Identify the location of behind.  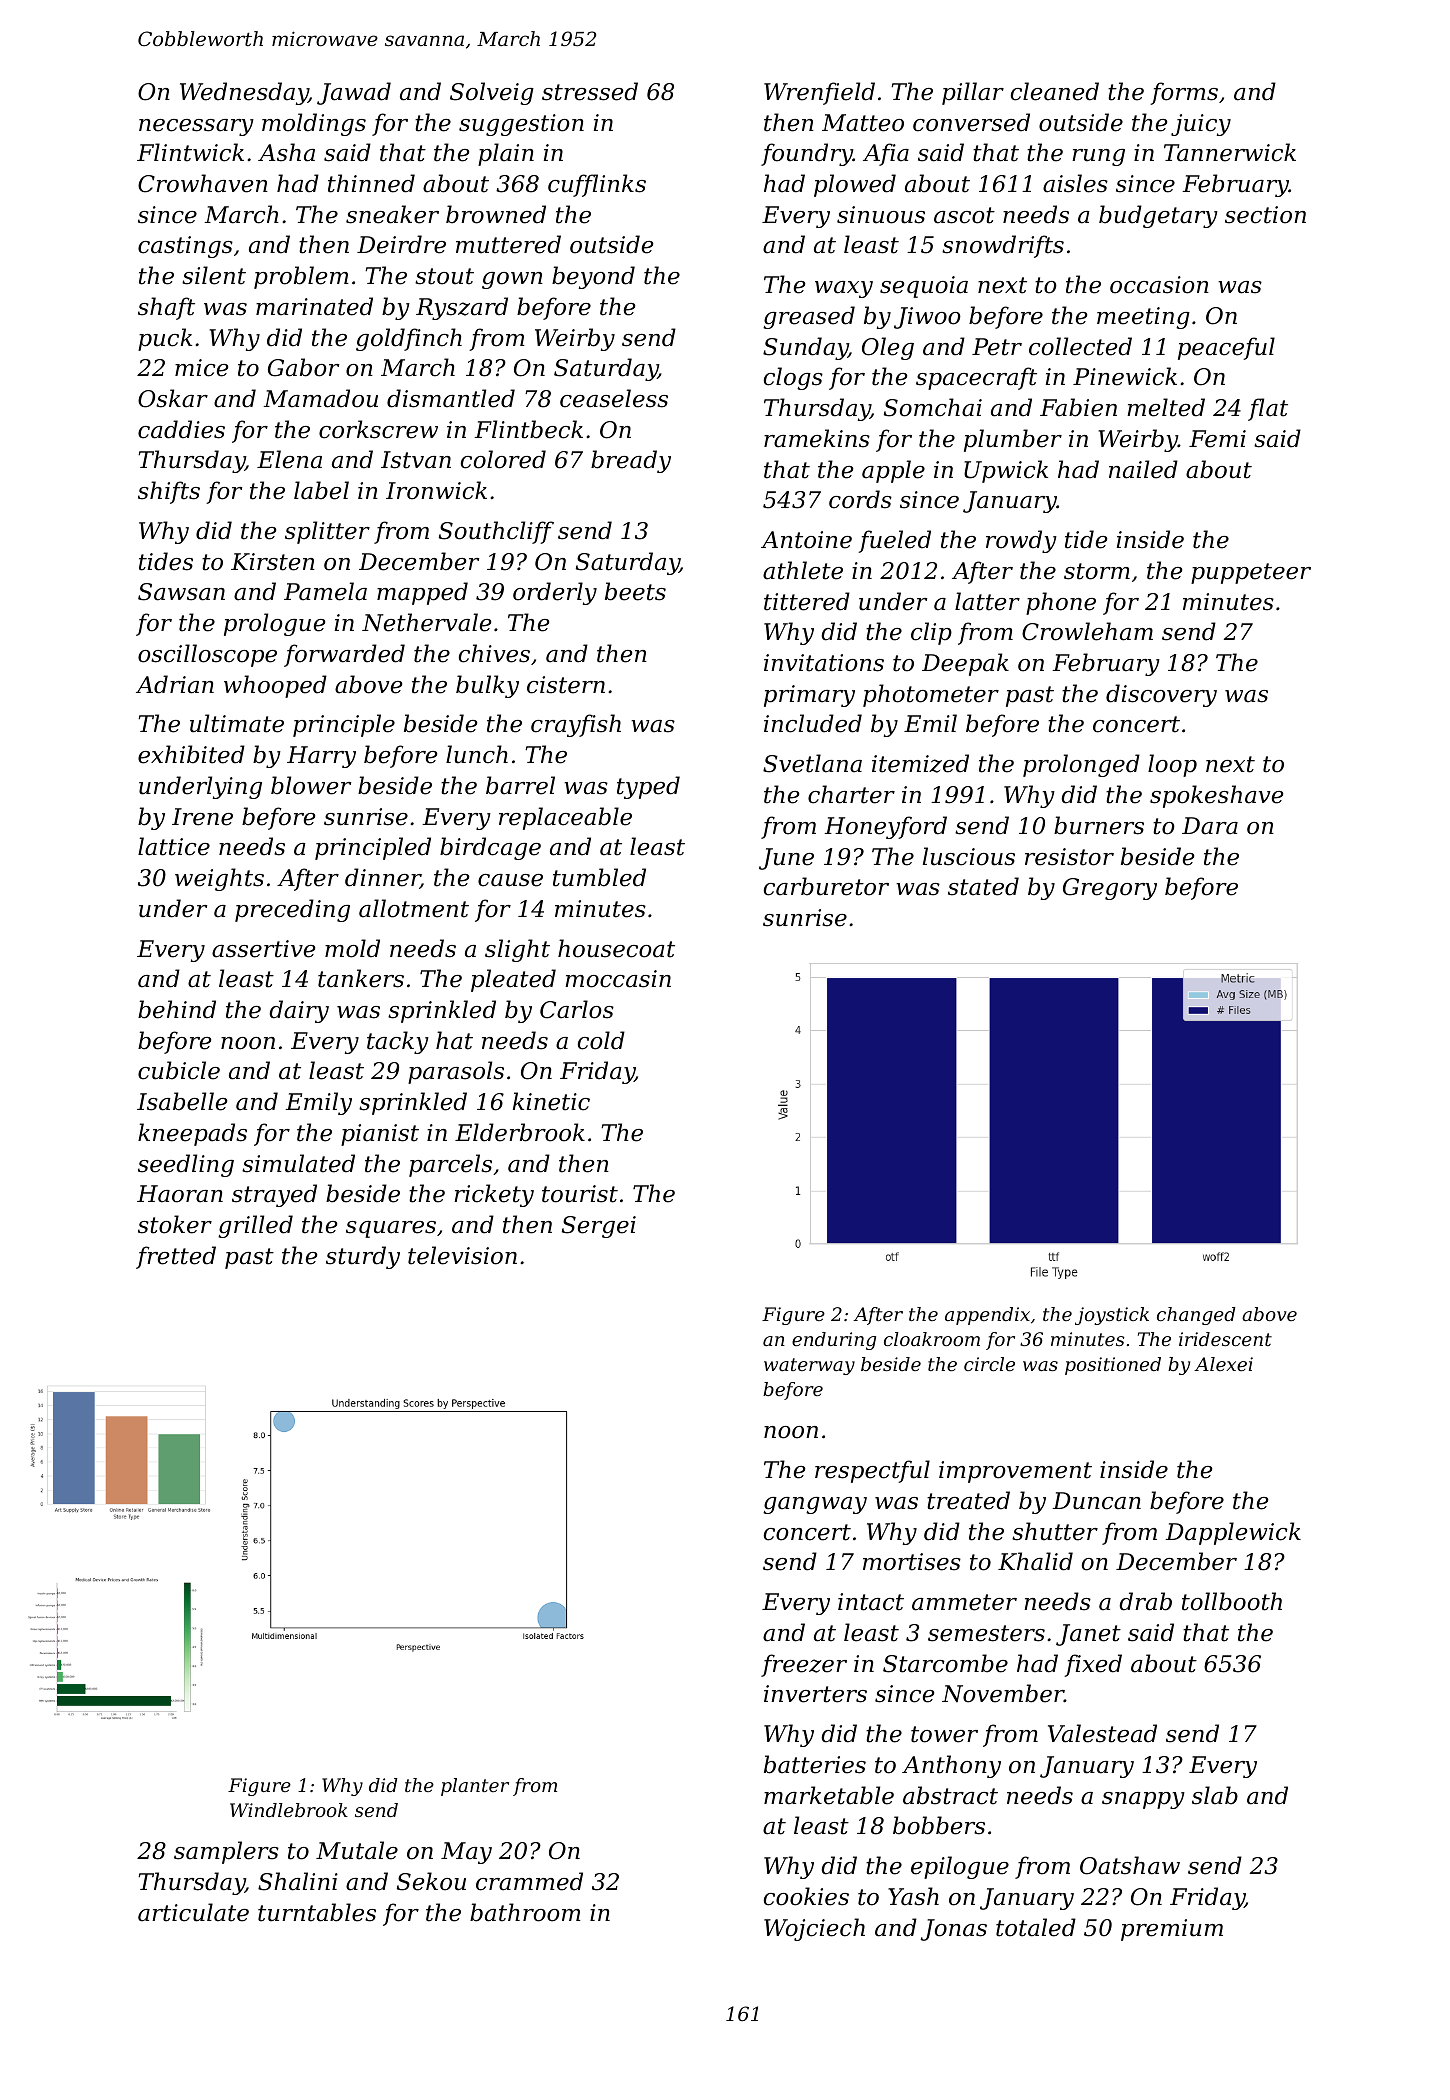
(177, 1009).
